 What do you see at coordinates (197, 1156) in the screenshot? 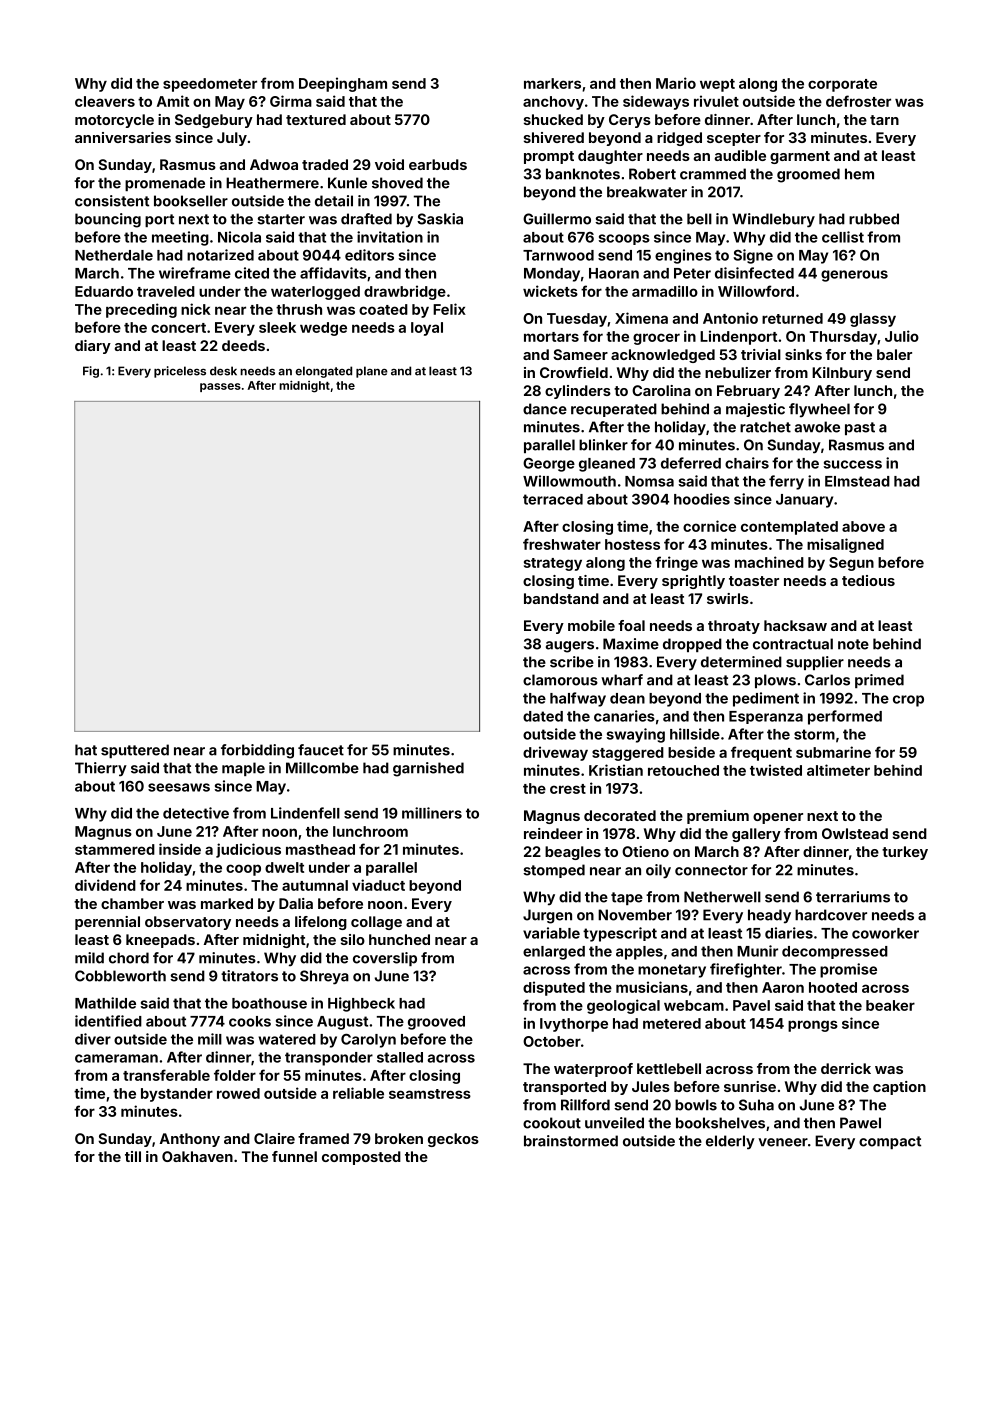
I see `Oakhaven` at bounding box center [197, 1156].
